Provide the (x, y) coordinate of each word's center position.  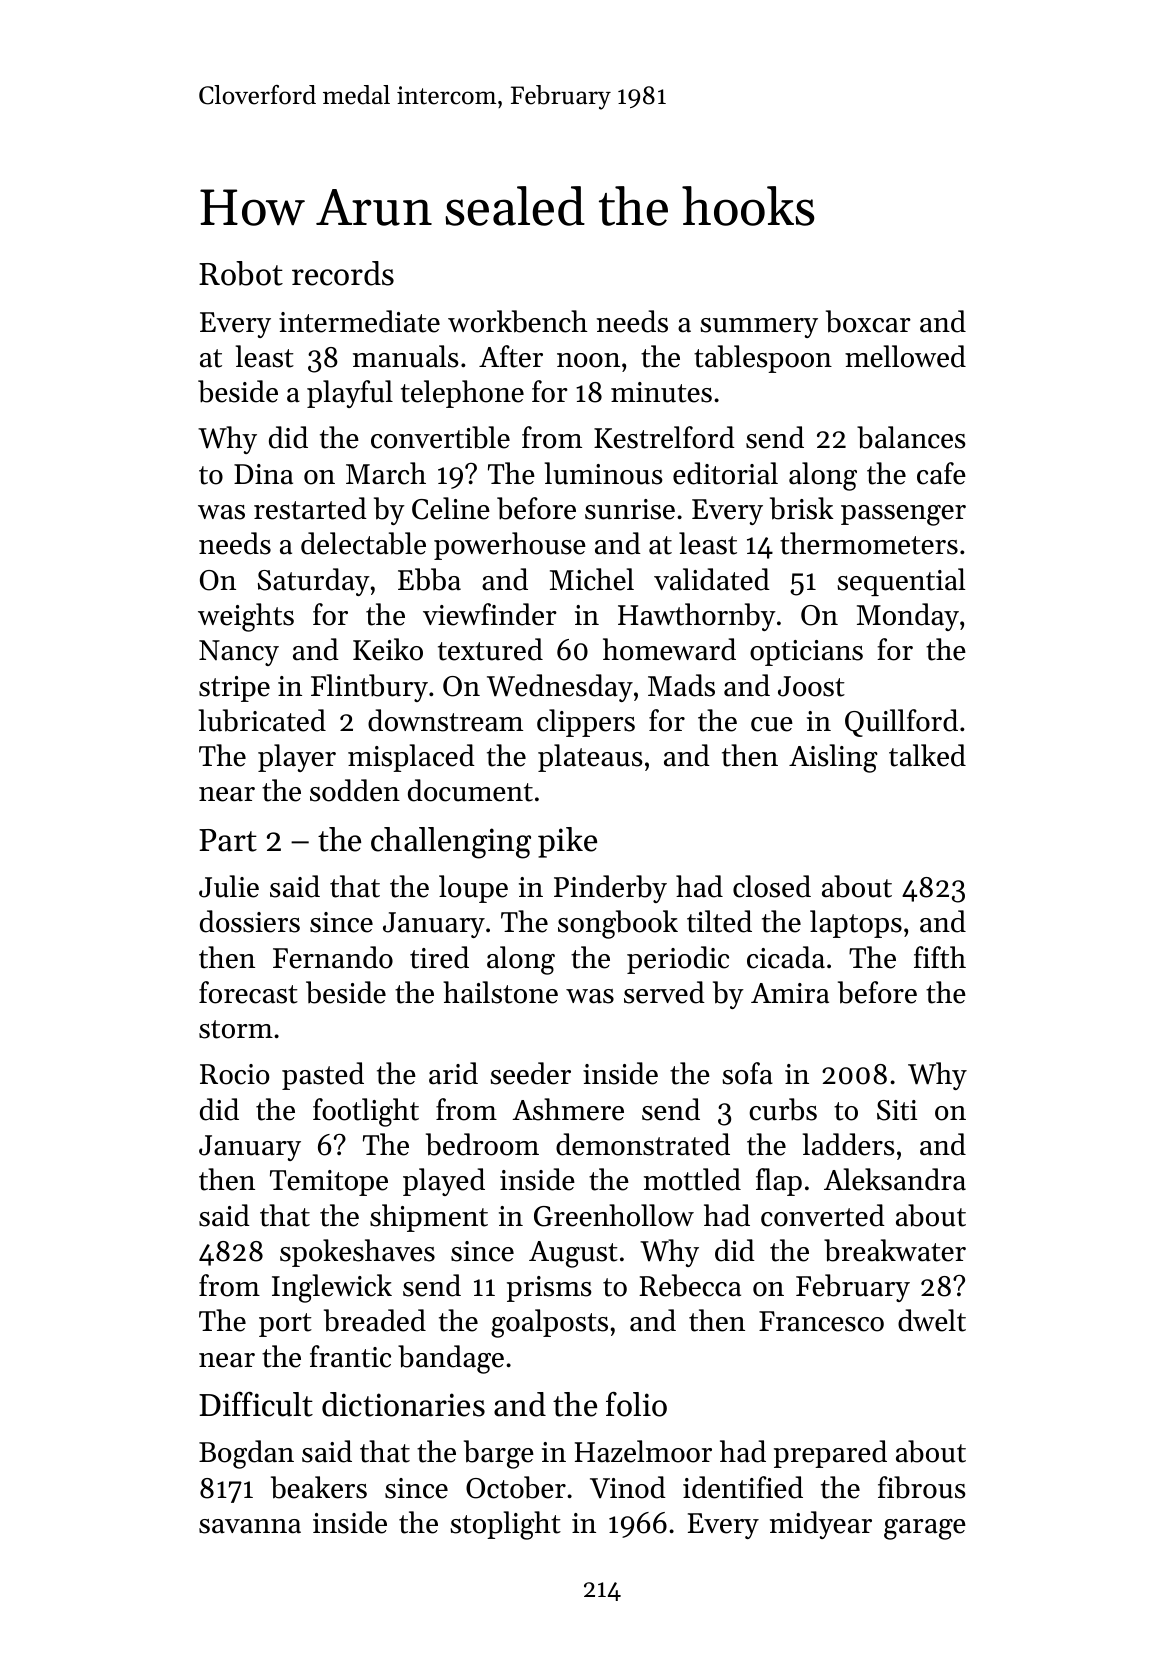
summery (759, 328)
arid (453, 1073)
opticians (806, 653)
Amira (790, 993)
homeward (669, 649)
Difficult (256, 1404)
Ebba (429, 579)
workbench (518, 321)
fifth (940, 957)
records (343, 273)
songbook (618, 924)
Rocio (234, 1074)
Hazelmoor (643, 1451)
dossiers (250, 921)
